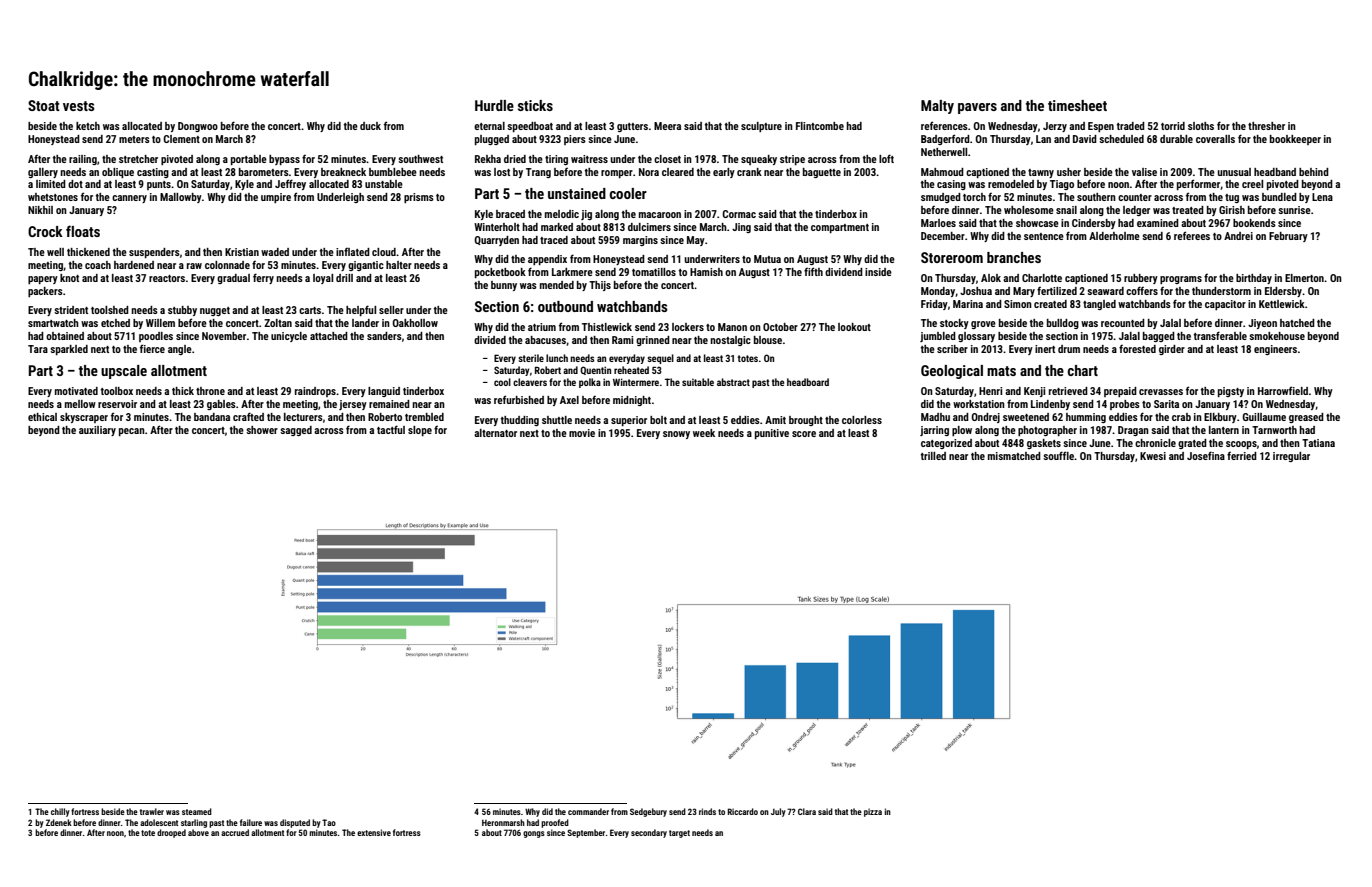  Describe the element at coordinates (420, 431) in the screenshot. I see `slope` at that location.
